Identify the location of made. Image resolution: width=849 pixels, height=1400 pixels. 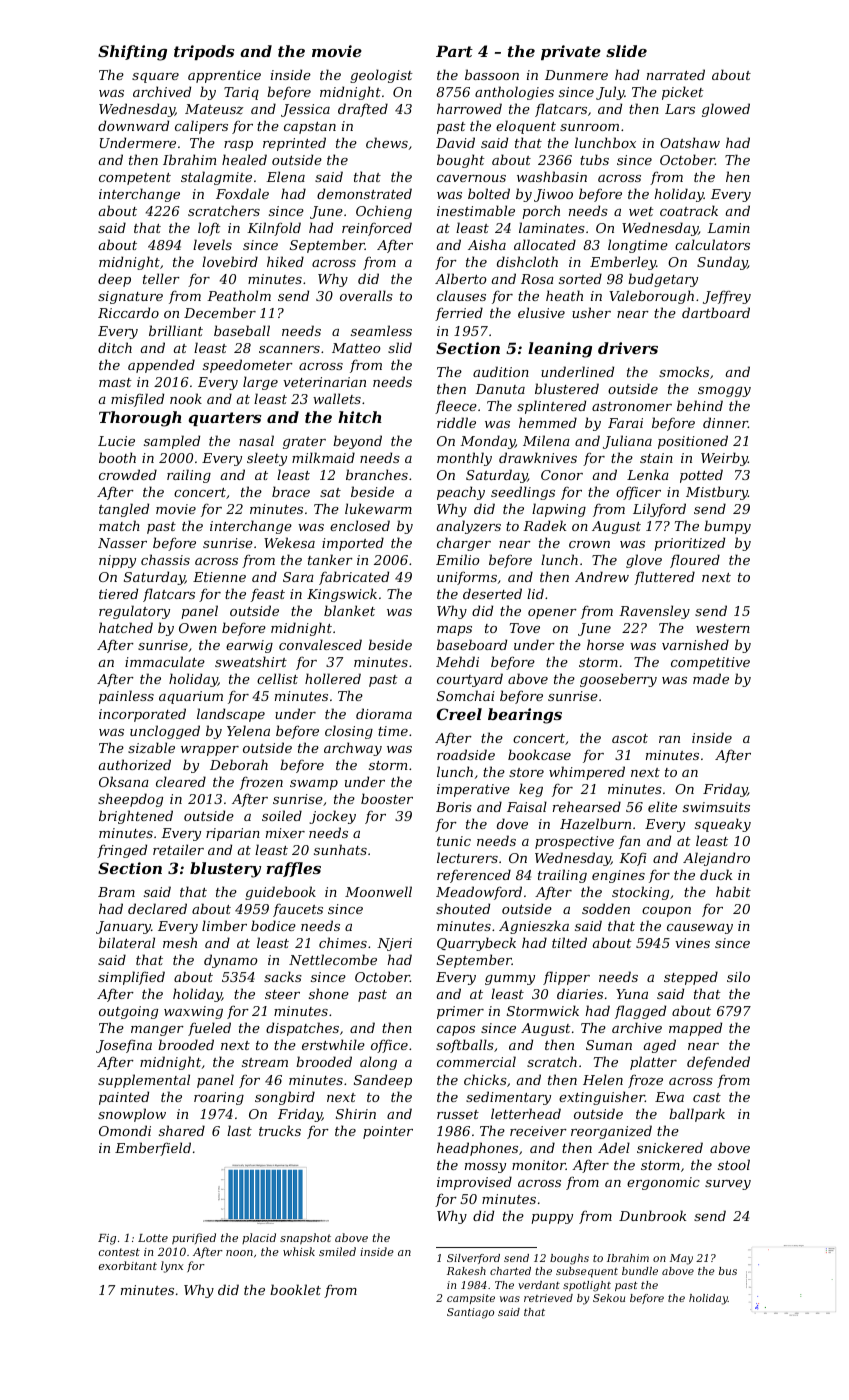
(711, 678).
